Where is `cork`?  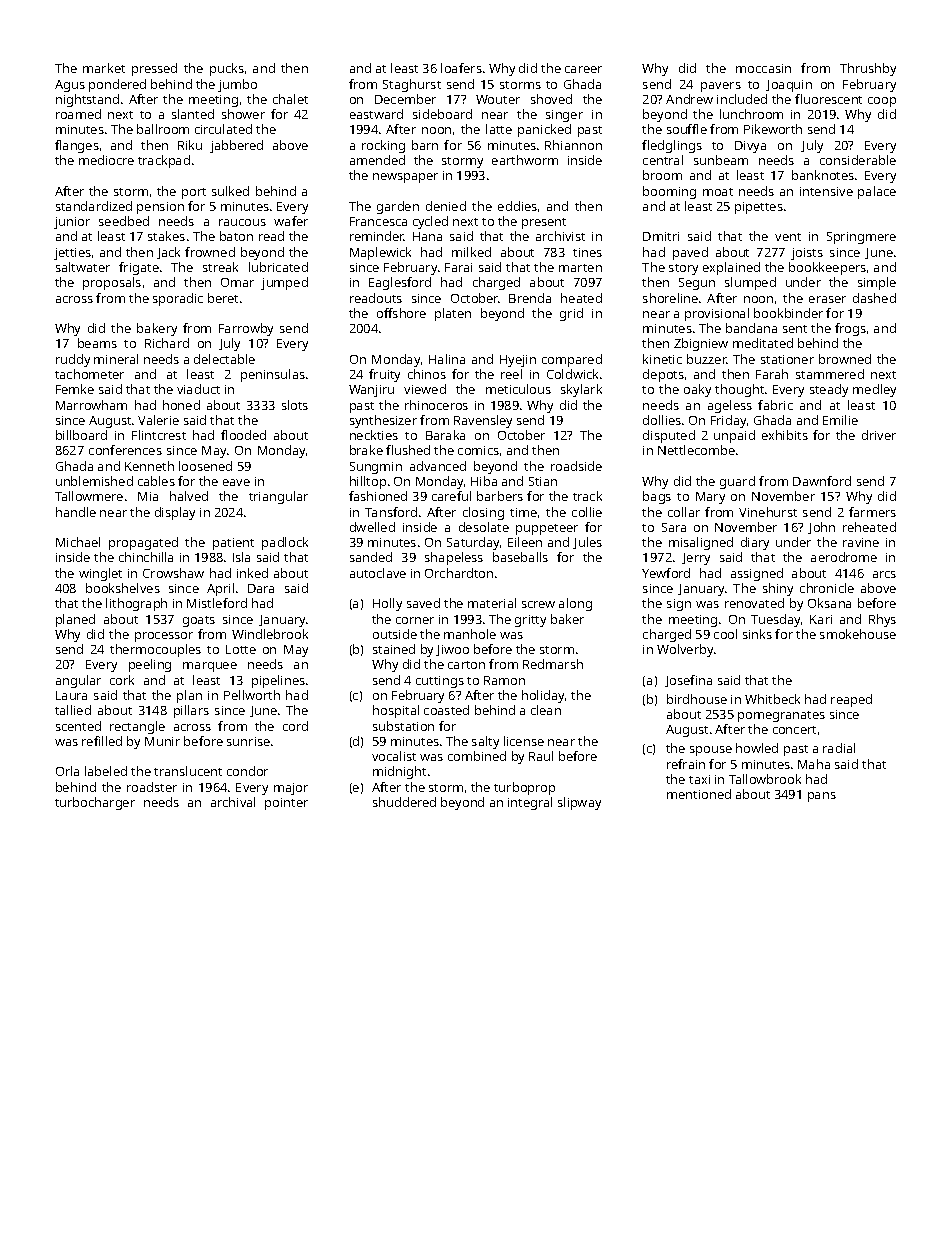
cork is located at coordinates (122, 680).
